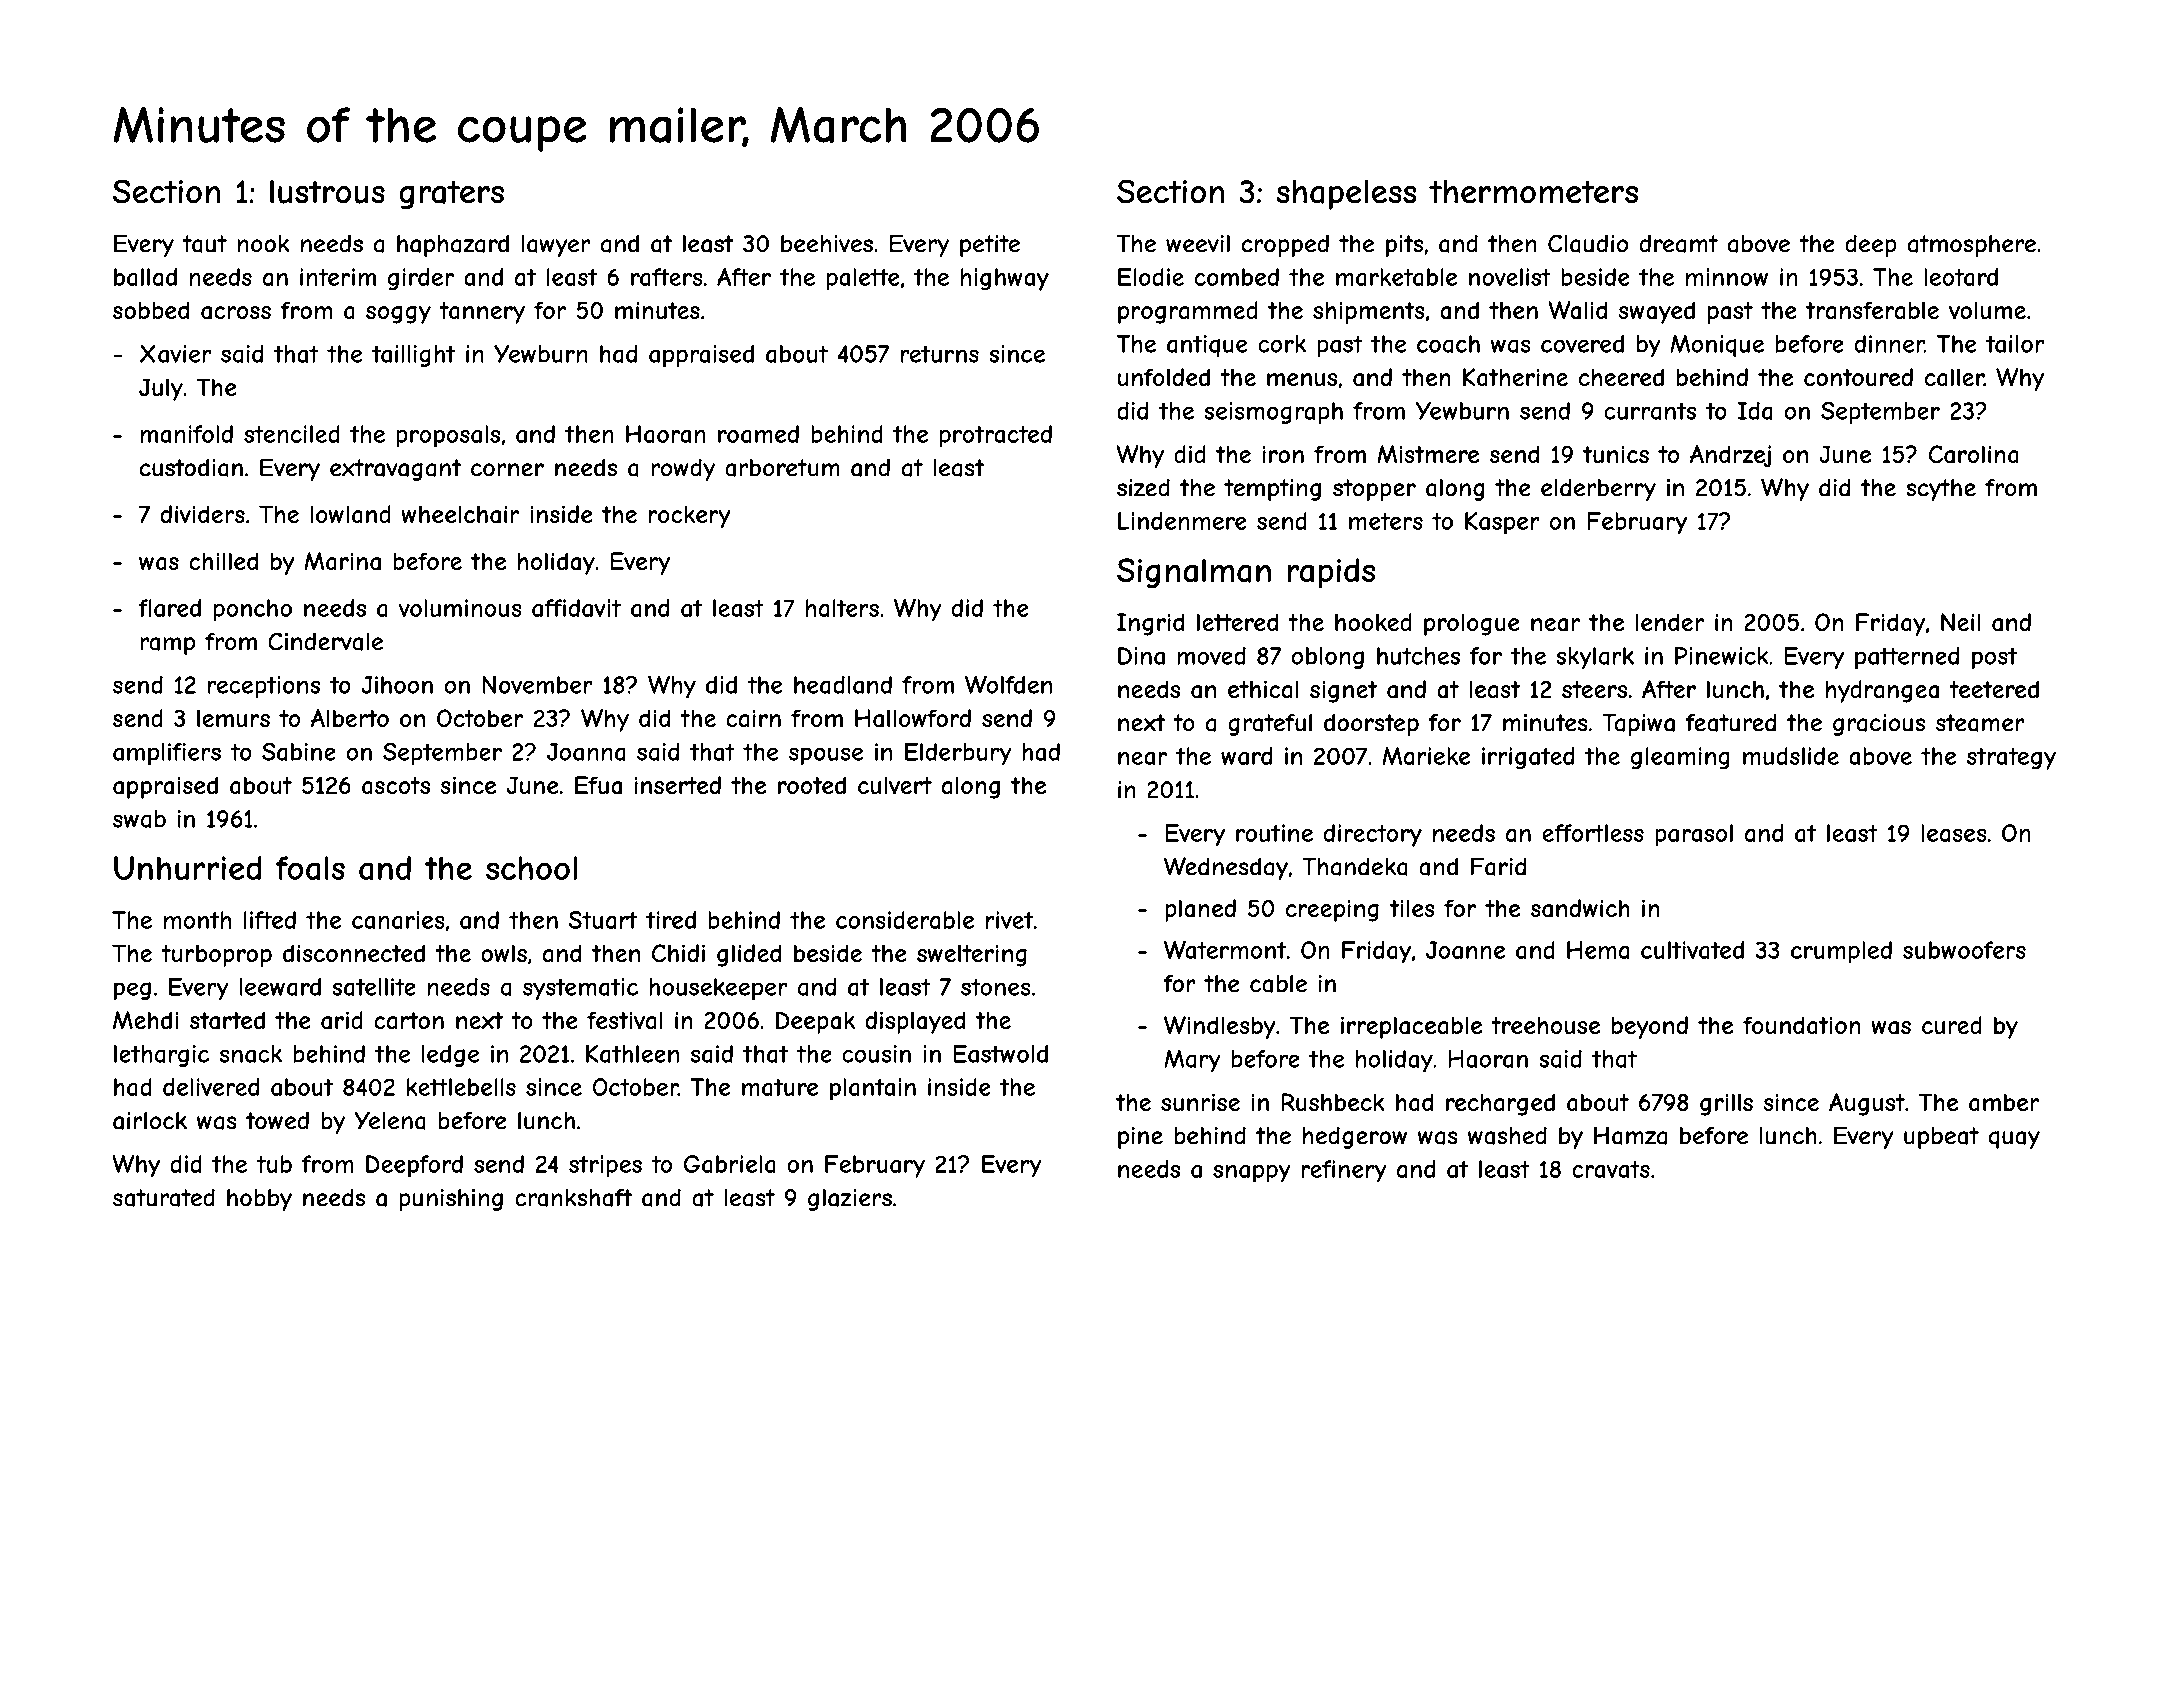 The width and height of the screenshot is (2178, 1683). I want to click on poncho, so click(253, 610).
